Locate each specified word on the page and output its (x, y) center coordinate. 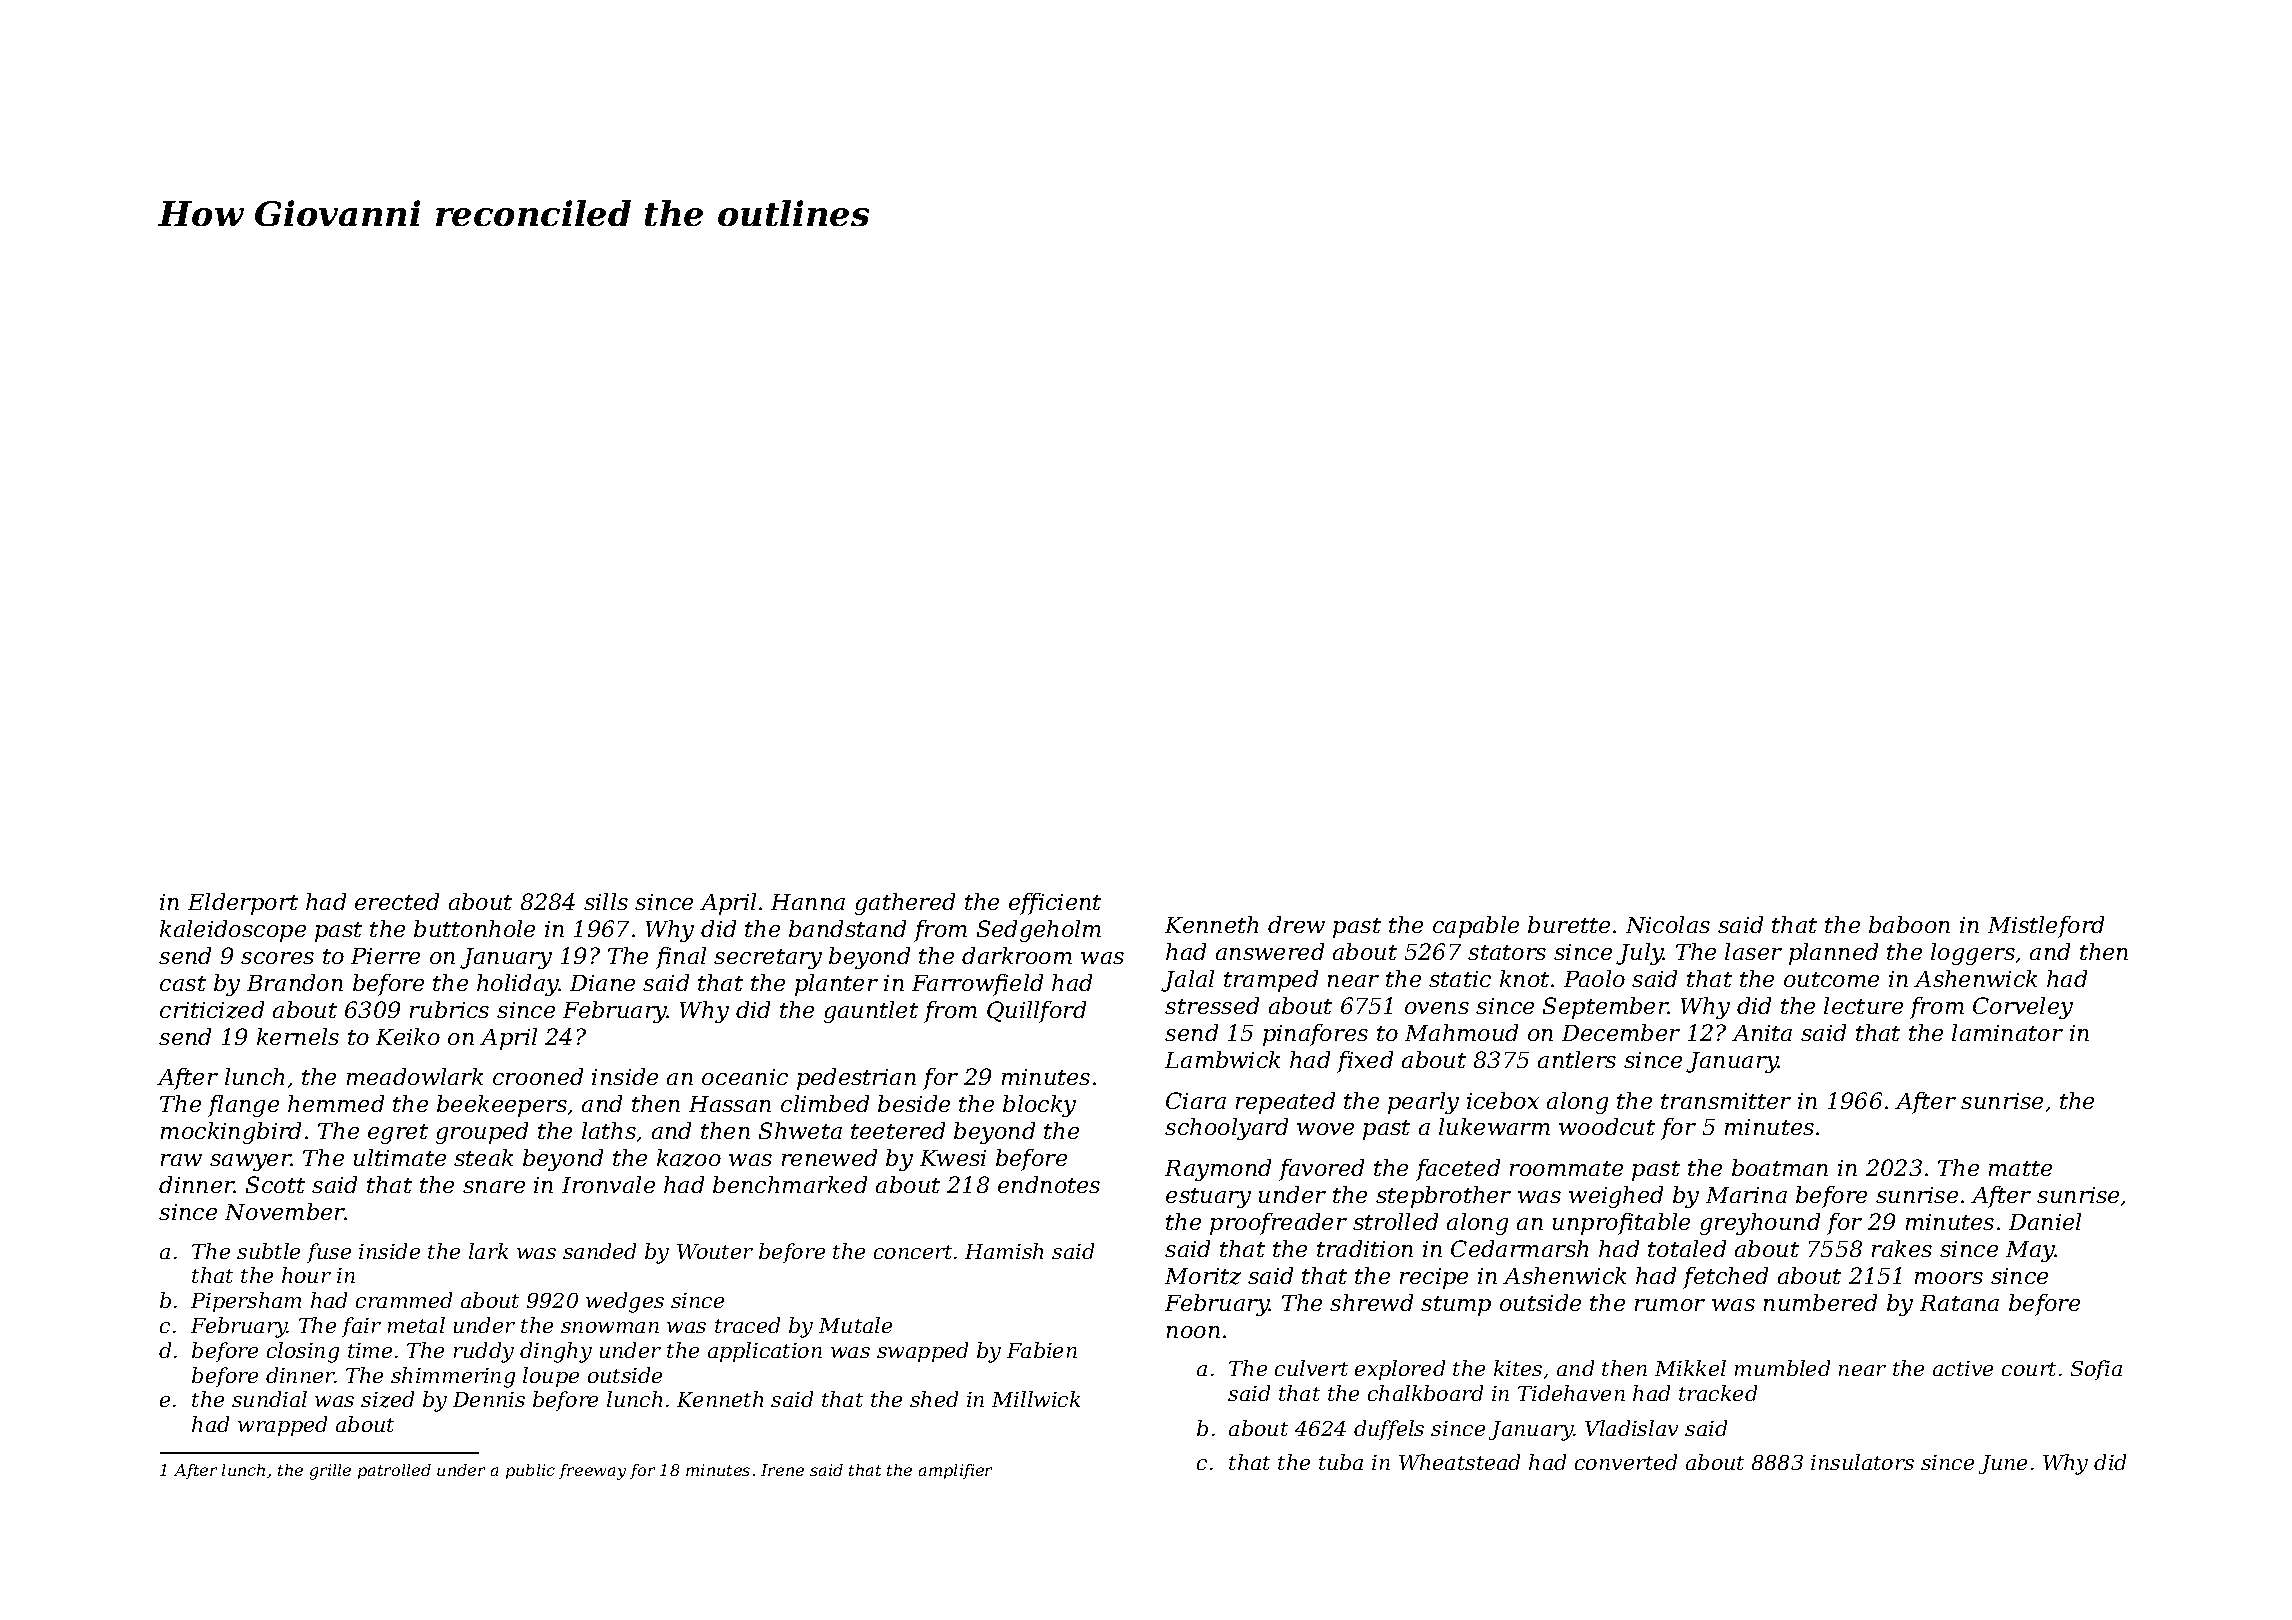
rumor (1670, 1305)
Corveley (2023, 1008)
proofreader (1278, 1224)
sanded (599, 1251)
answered (1270, 951)
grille (330, 1472)
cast (183, 983)
